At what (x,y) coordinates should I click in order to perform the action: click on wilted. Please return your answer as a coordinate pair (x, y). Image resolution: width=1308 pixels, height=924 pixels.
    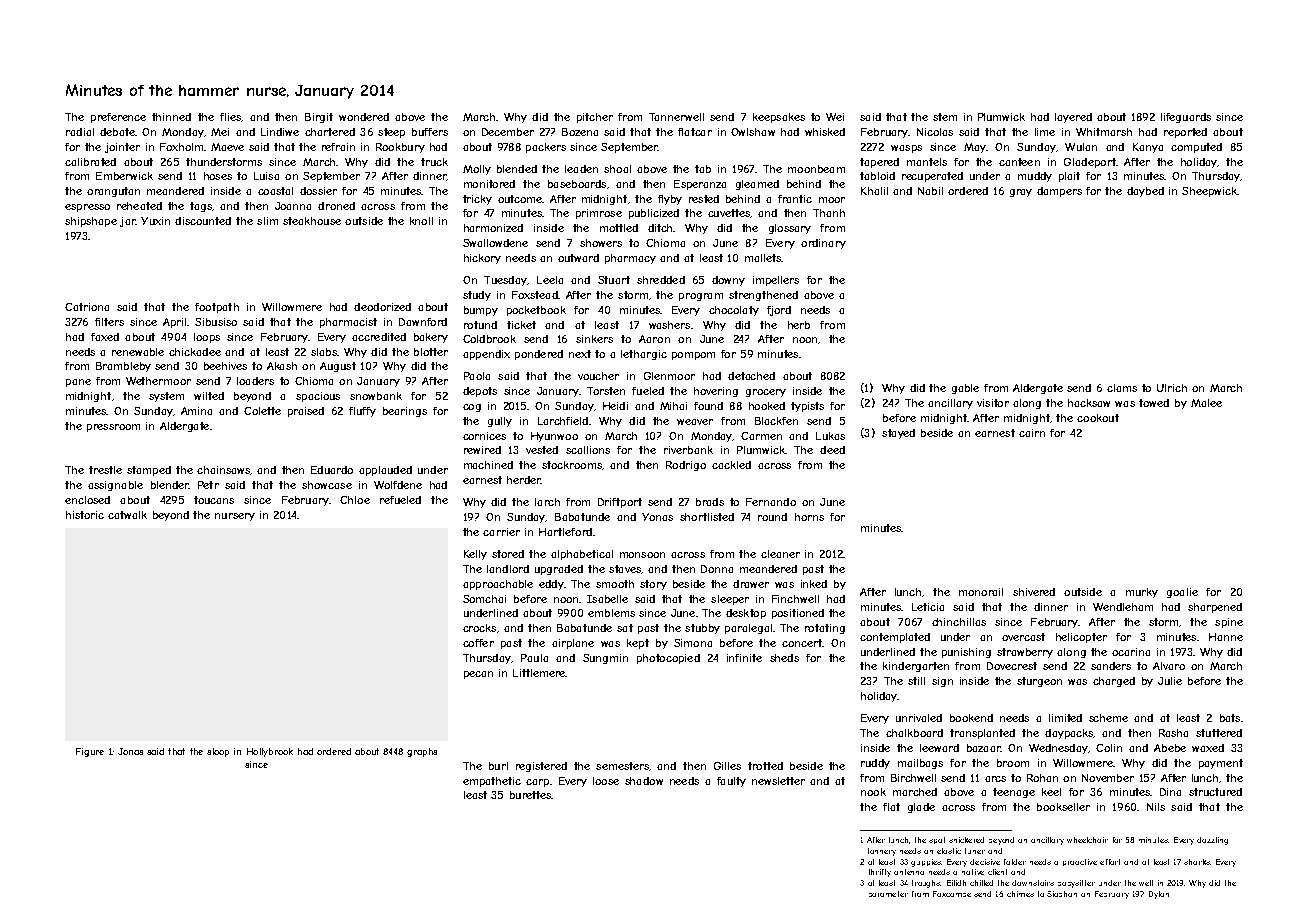
    Looking at the image, I should click on (209, 396).
